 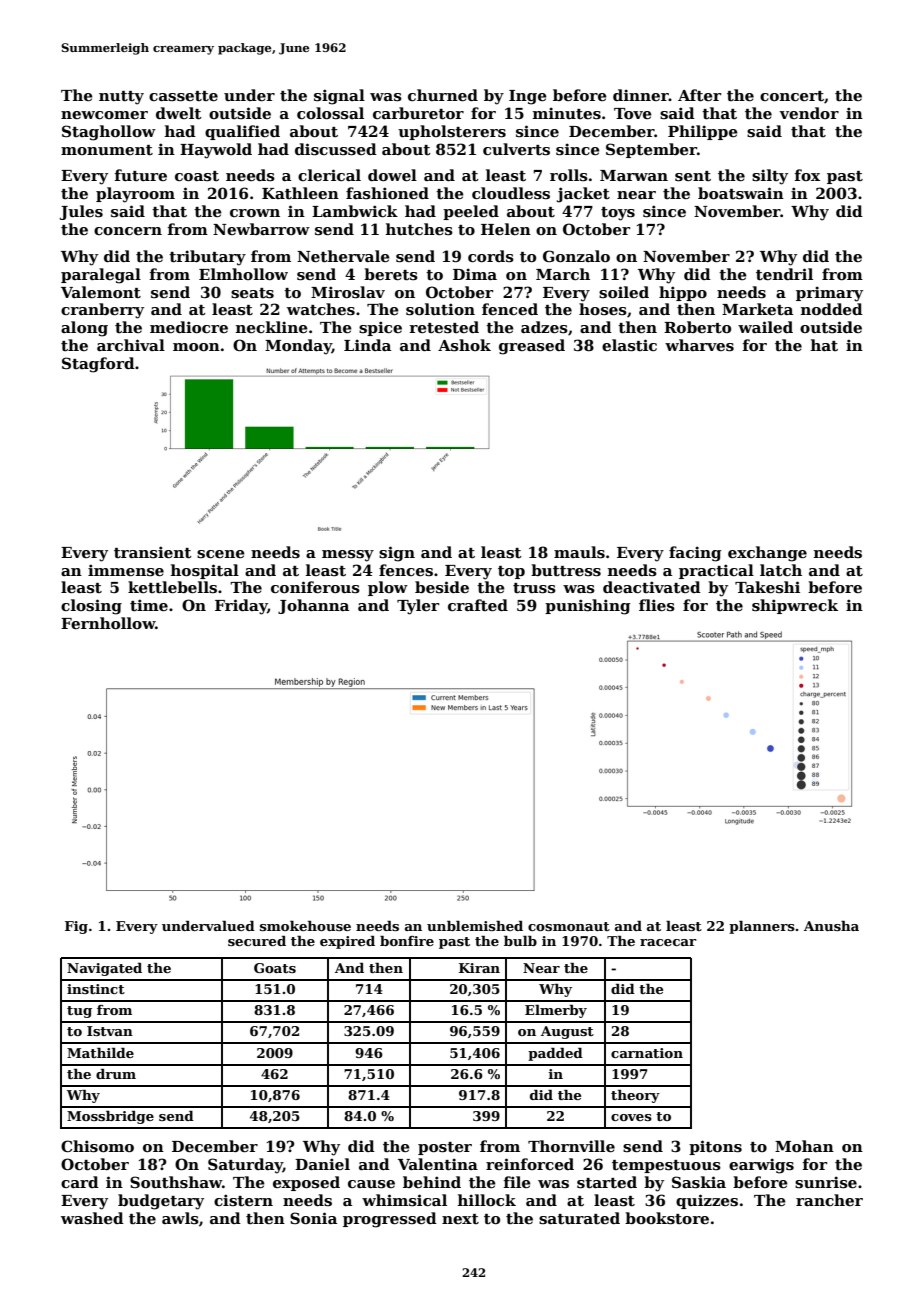 What do you see at coordinates (556, 1011) in the image?
I see `Elmerby` at bounding box center [556, 1011].
